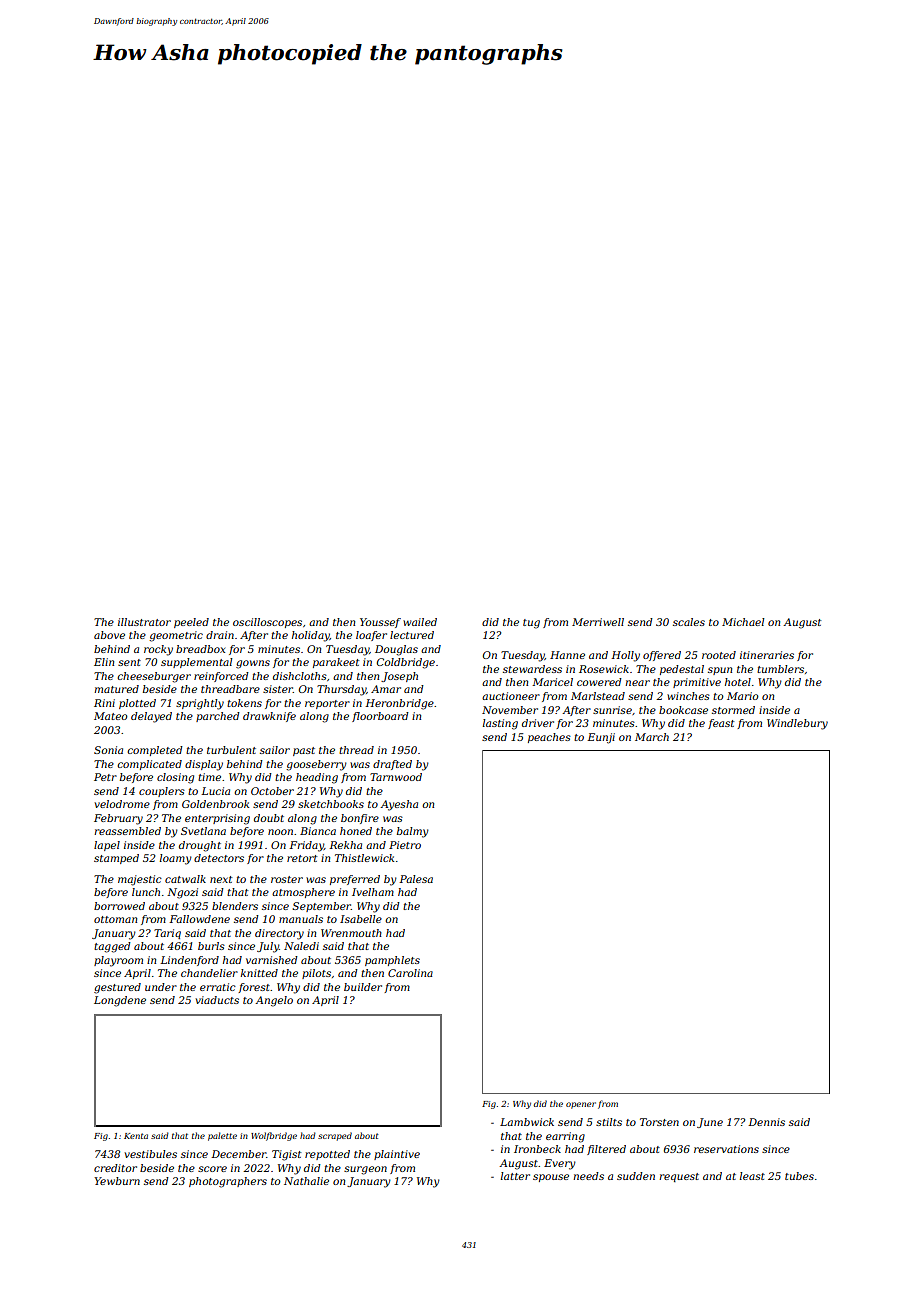  I want to click on builder, so click(363, 987).
